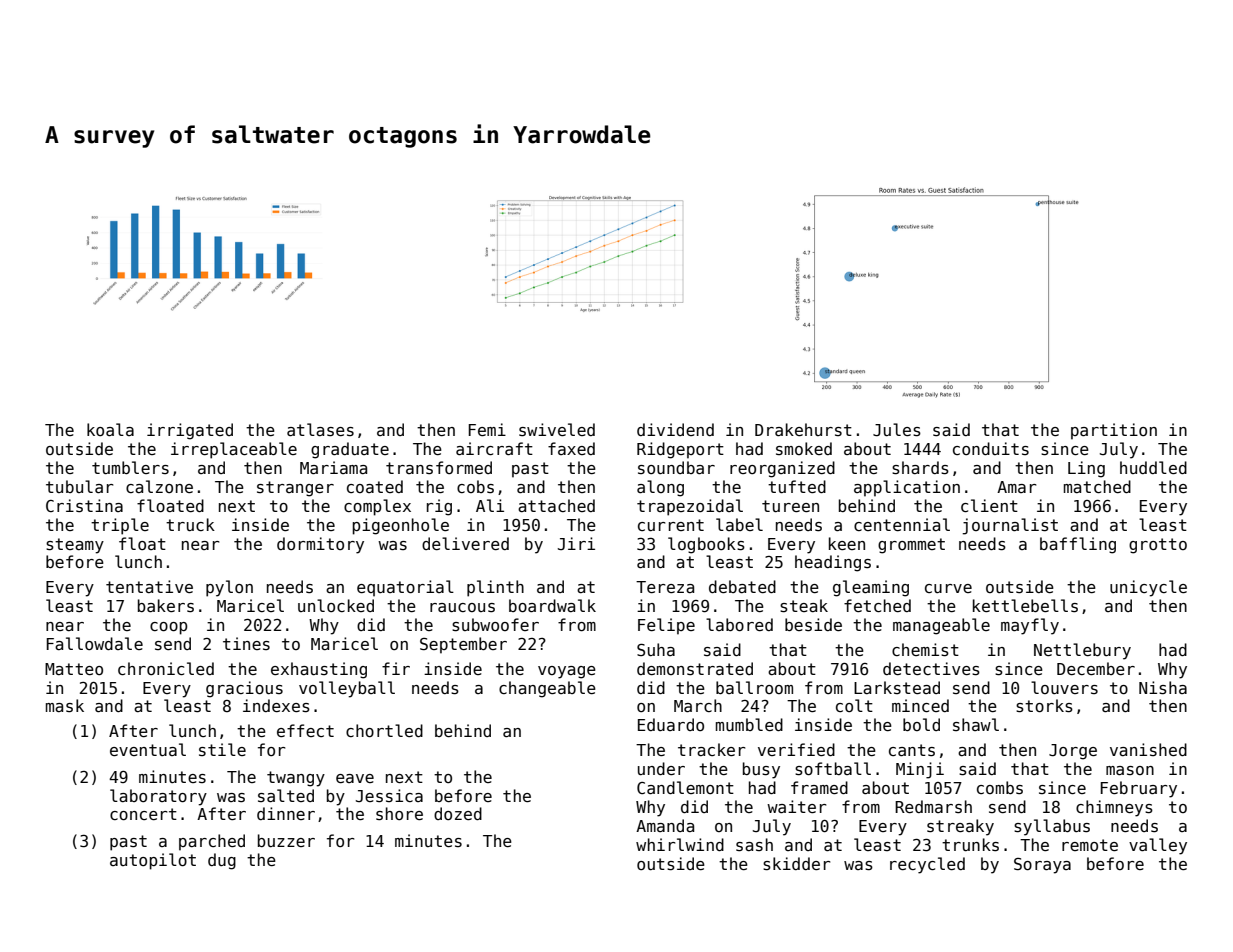 The image size is (1233, 952). What do you see at coordinates (706, 545) in the screenshot?
I see `logbooks` at bounding box center [706, 545].
